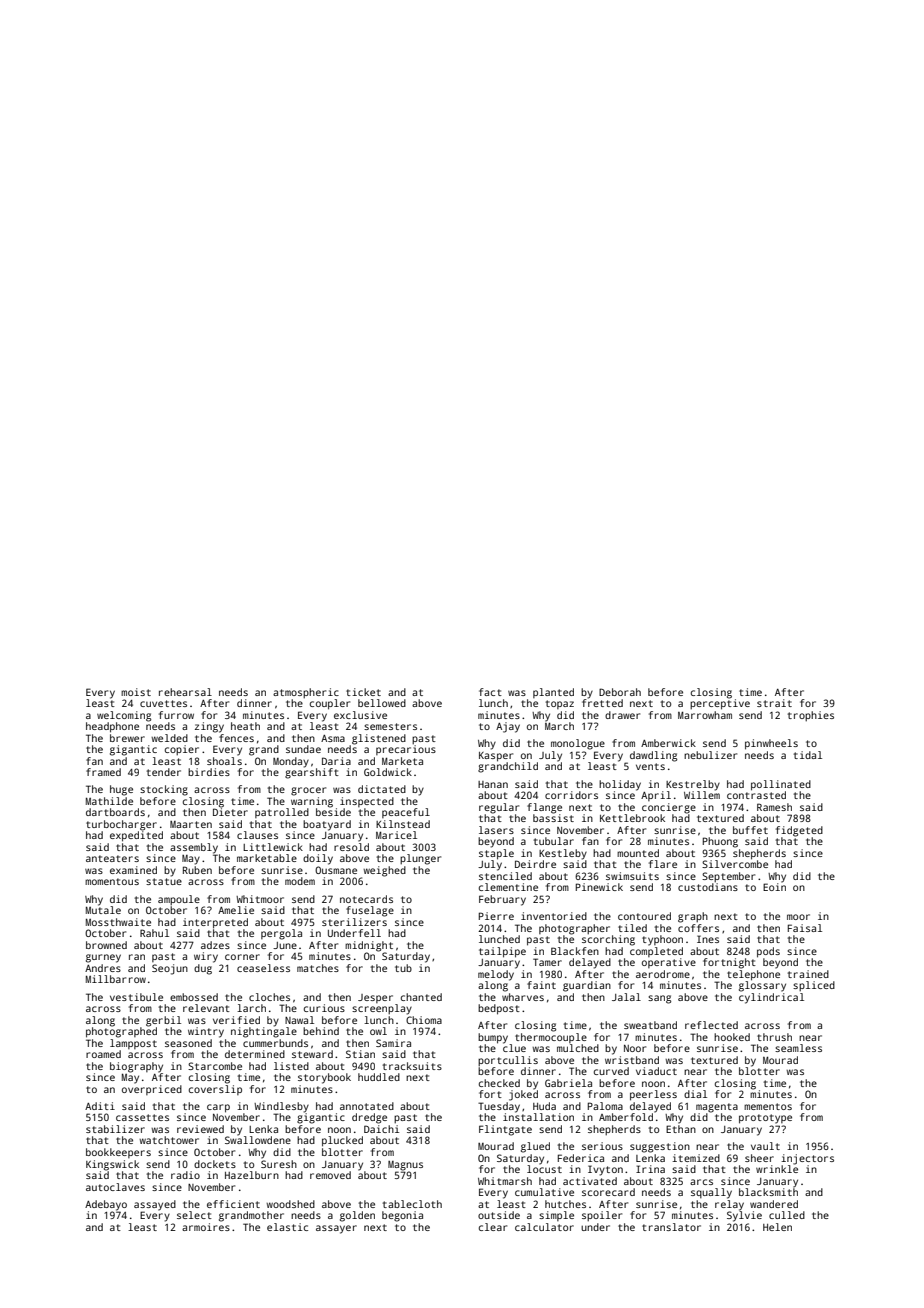 The height and width of the screenshot is (1308, 924). Describe the element at coordinates (814, 986) in the screenshot. I see `spliced` at that location.
